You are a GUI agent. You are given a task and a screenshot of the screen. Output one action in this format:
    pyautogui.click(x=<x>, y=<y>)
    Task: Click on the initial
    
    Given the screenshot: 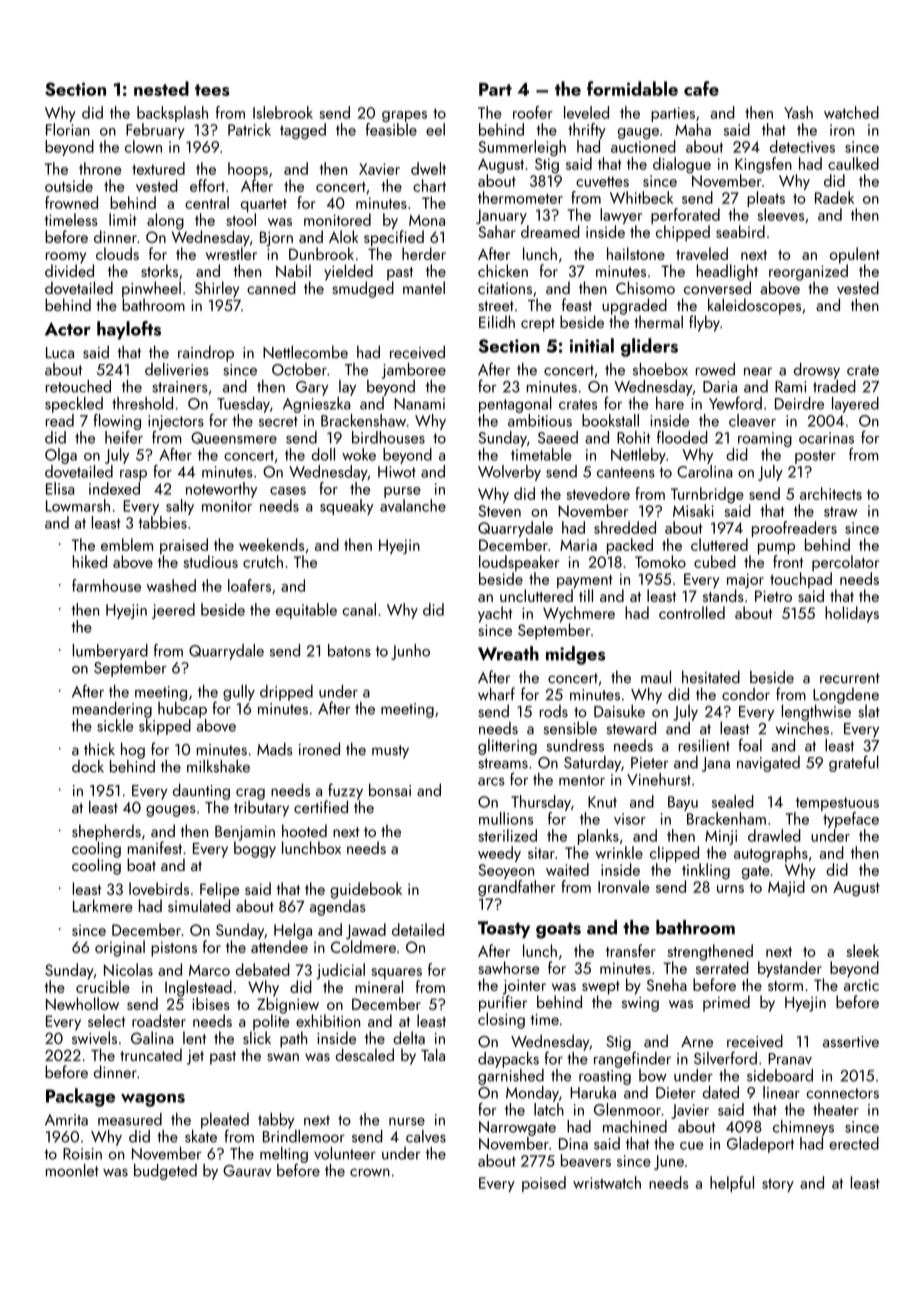 What is the action you would take?
    pyautogui.click(x=592, y=345)
